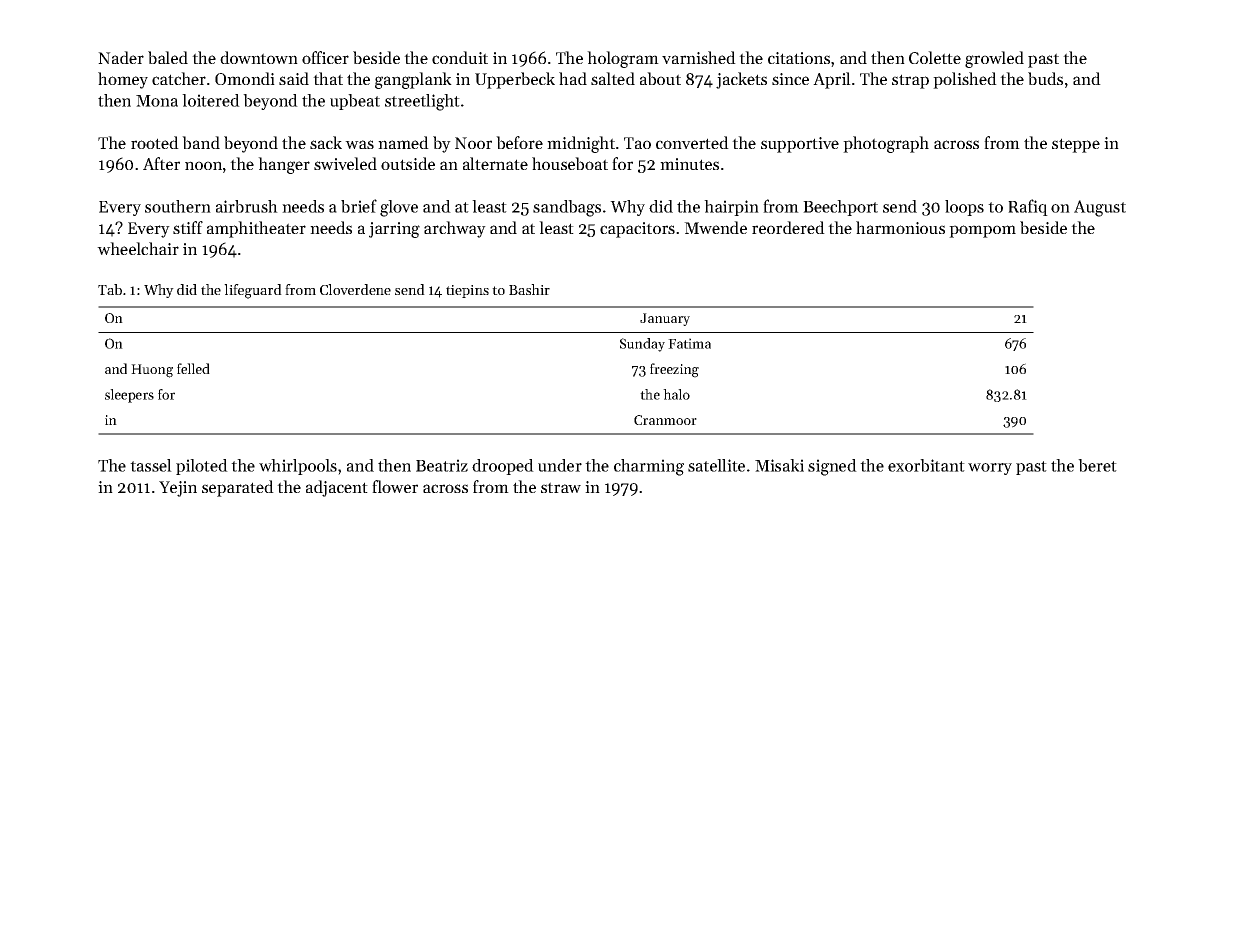  I want to click on exorbitant, so click(926, 465).
